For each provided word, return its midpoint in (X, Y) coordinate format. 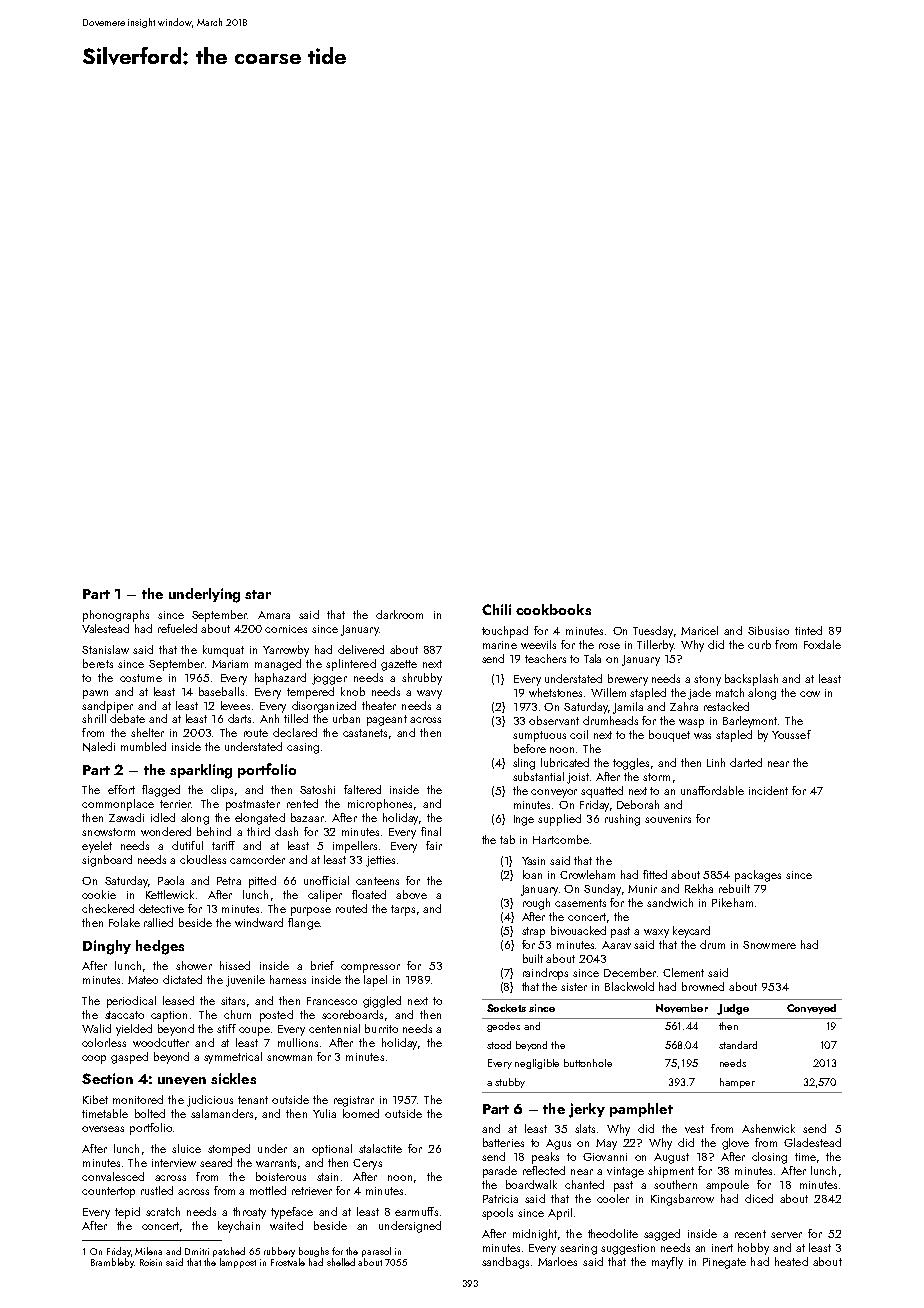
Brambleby (112, 1263)
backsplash (751, 680)
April (560, 1214)
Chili (496, 609)
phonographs (116, 616)
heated (791, 1261)
